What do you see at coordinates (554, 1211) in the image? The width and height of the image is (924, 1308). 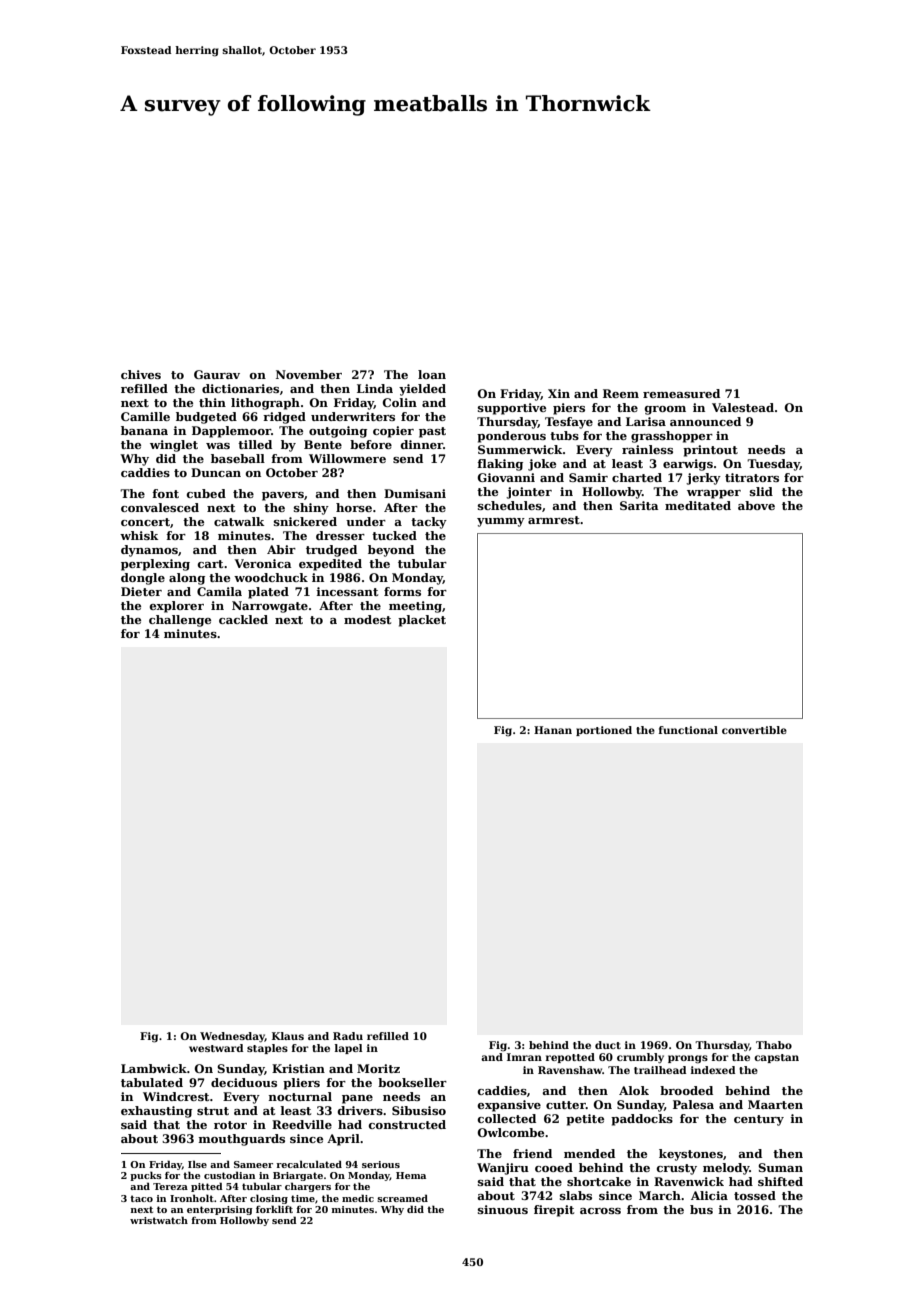 I see `firepit` at bounding box center [554, 1211].
